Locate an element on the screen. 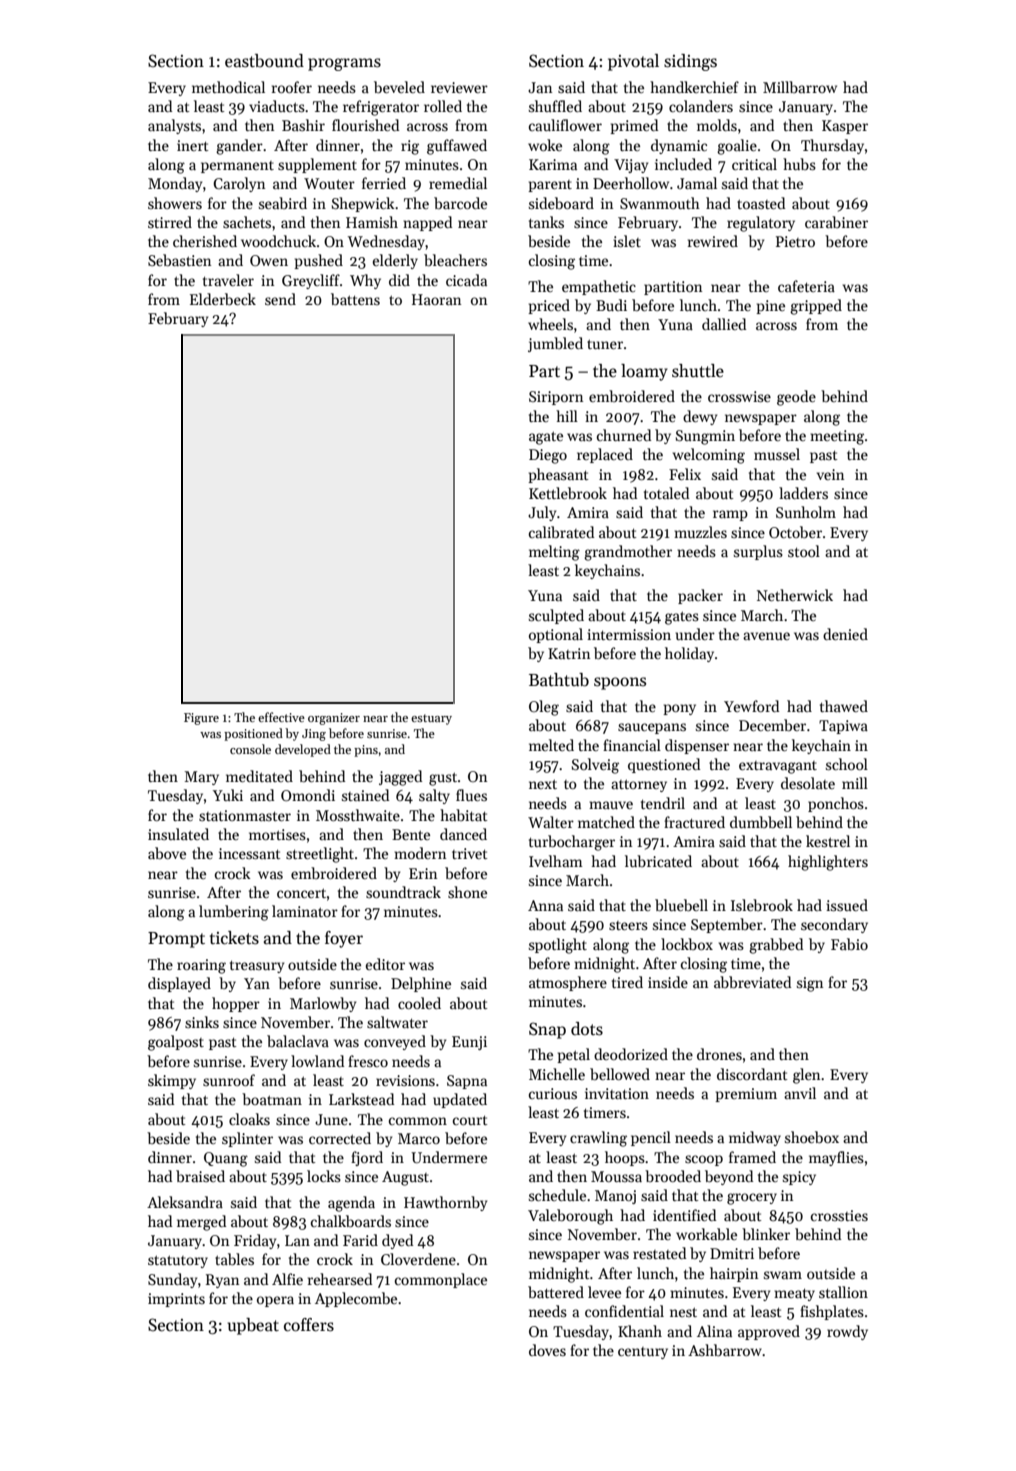 The width and height of the screenshot is (1016, 1471). stallion is located at coordinates (843, 1292).
